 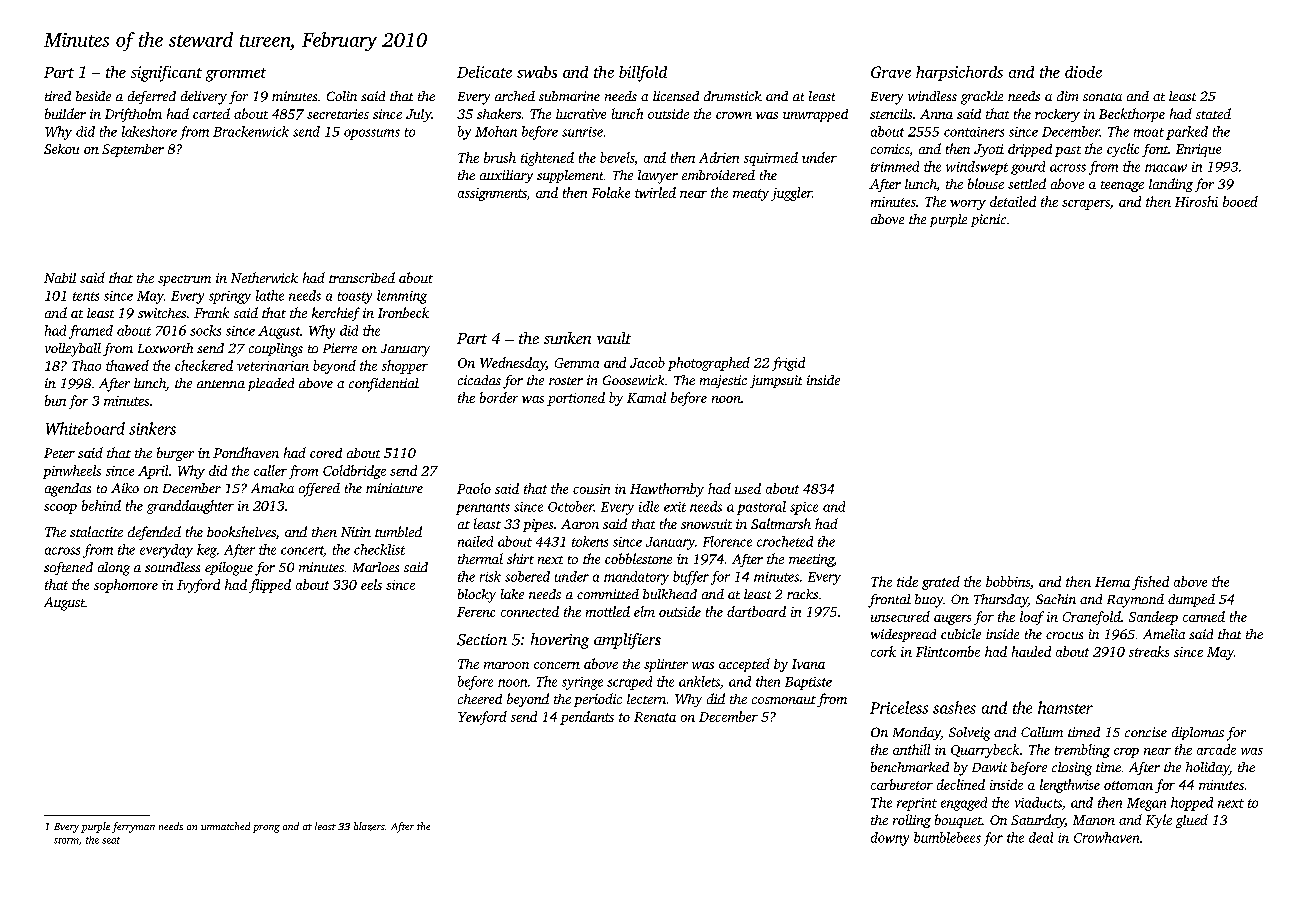 I want to click on windswept, so click(x=977, y=168).
